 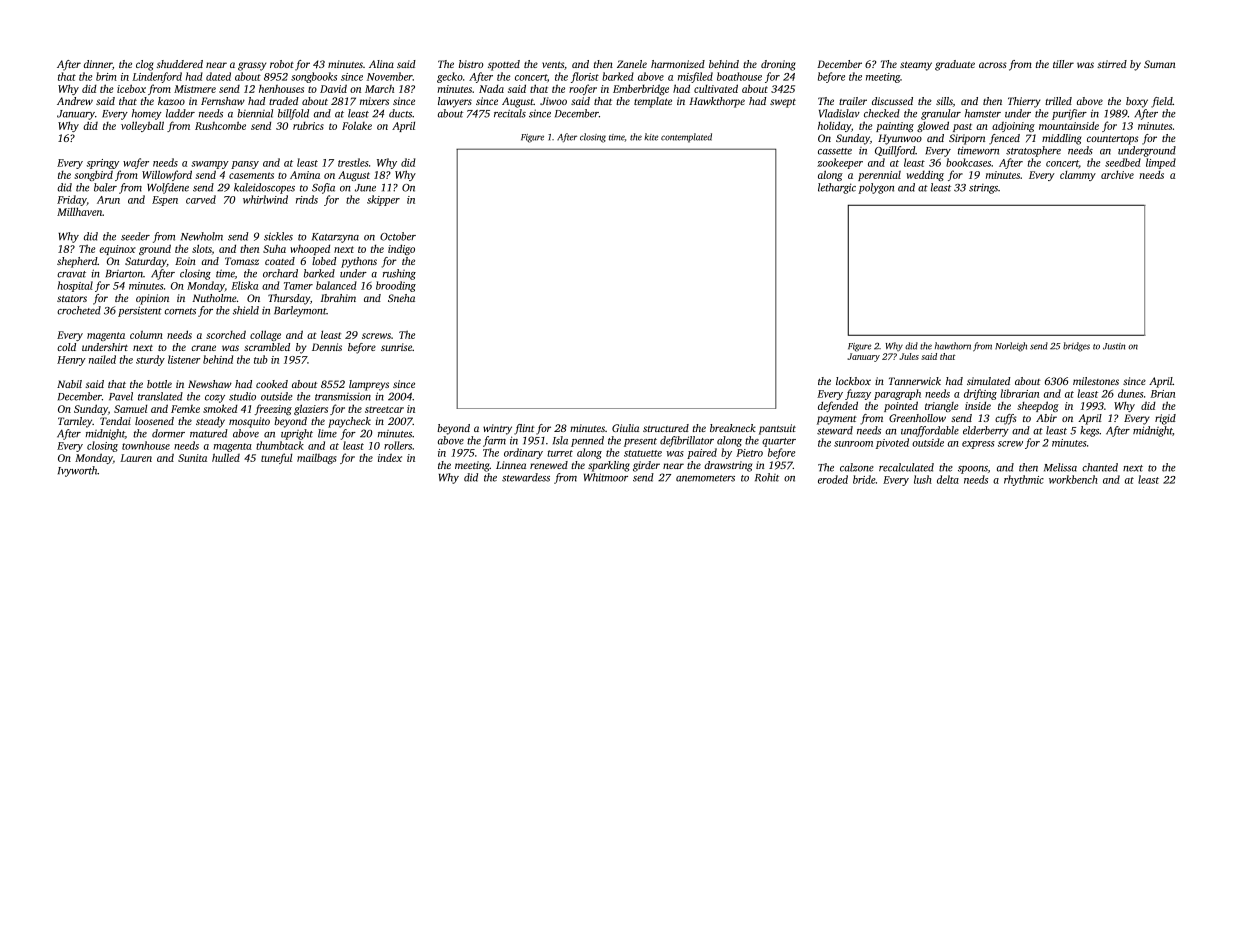 What do you see at coordinates (396, 347) in the screenshot?
I see `sunrise` at bounding box center [396, 347].
